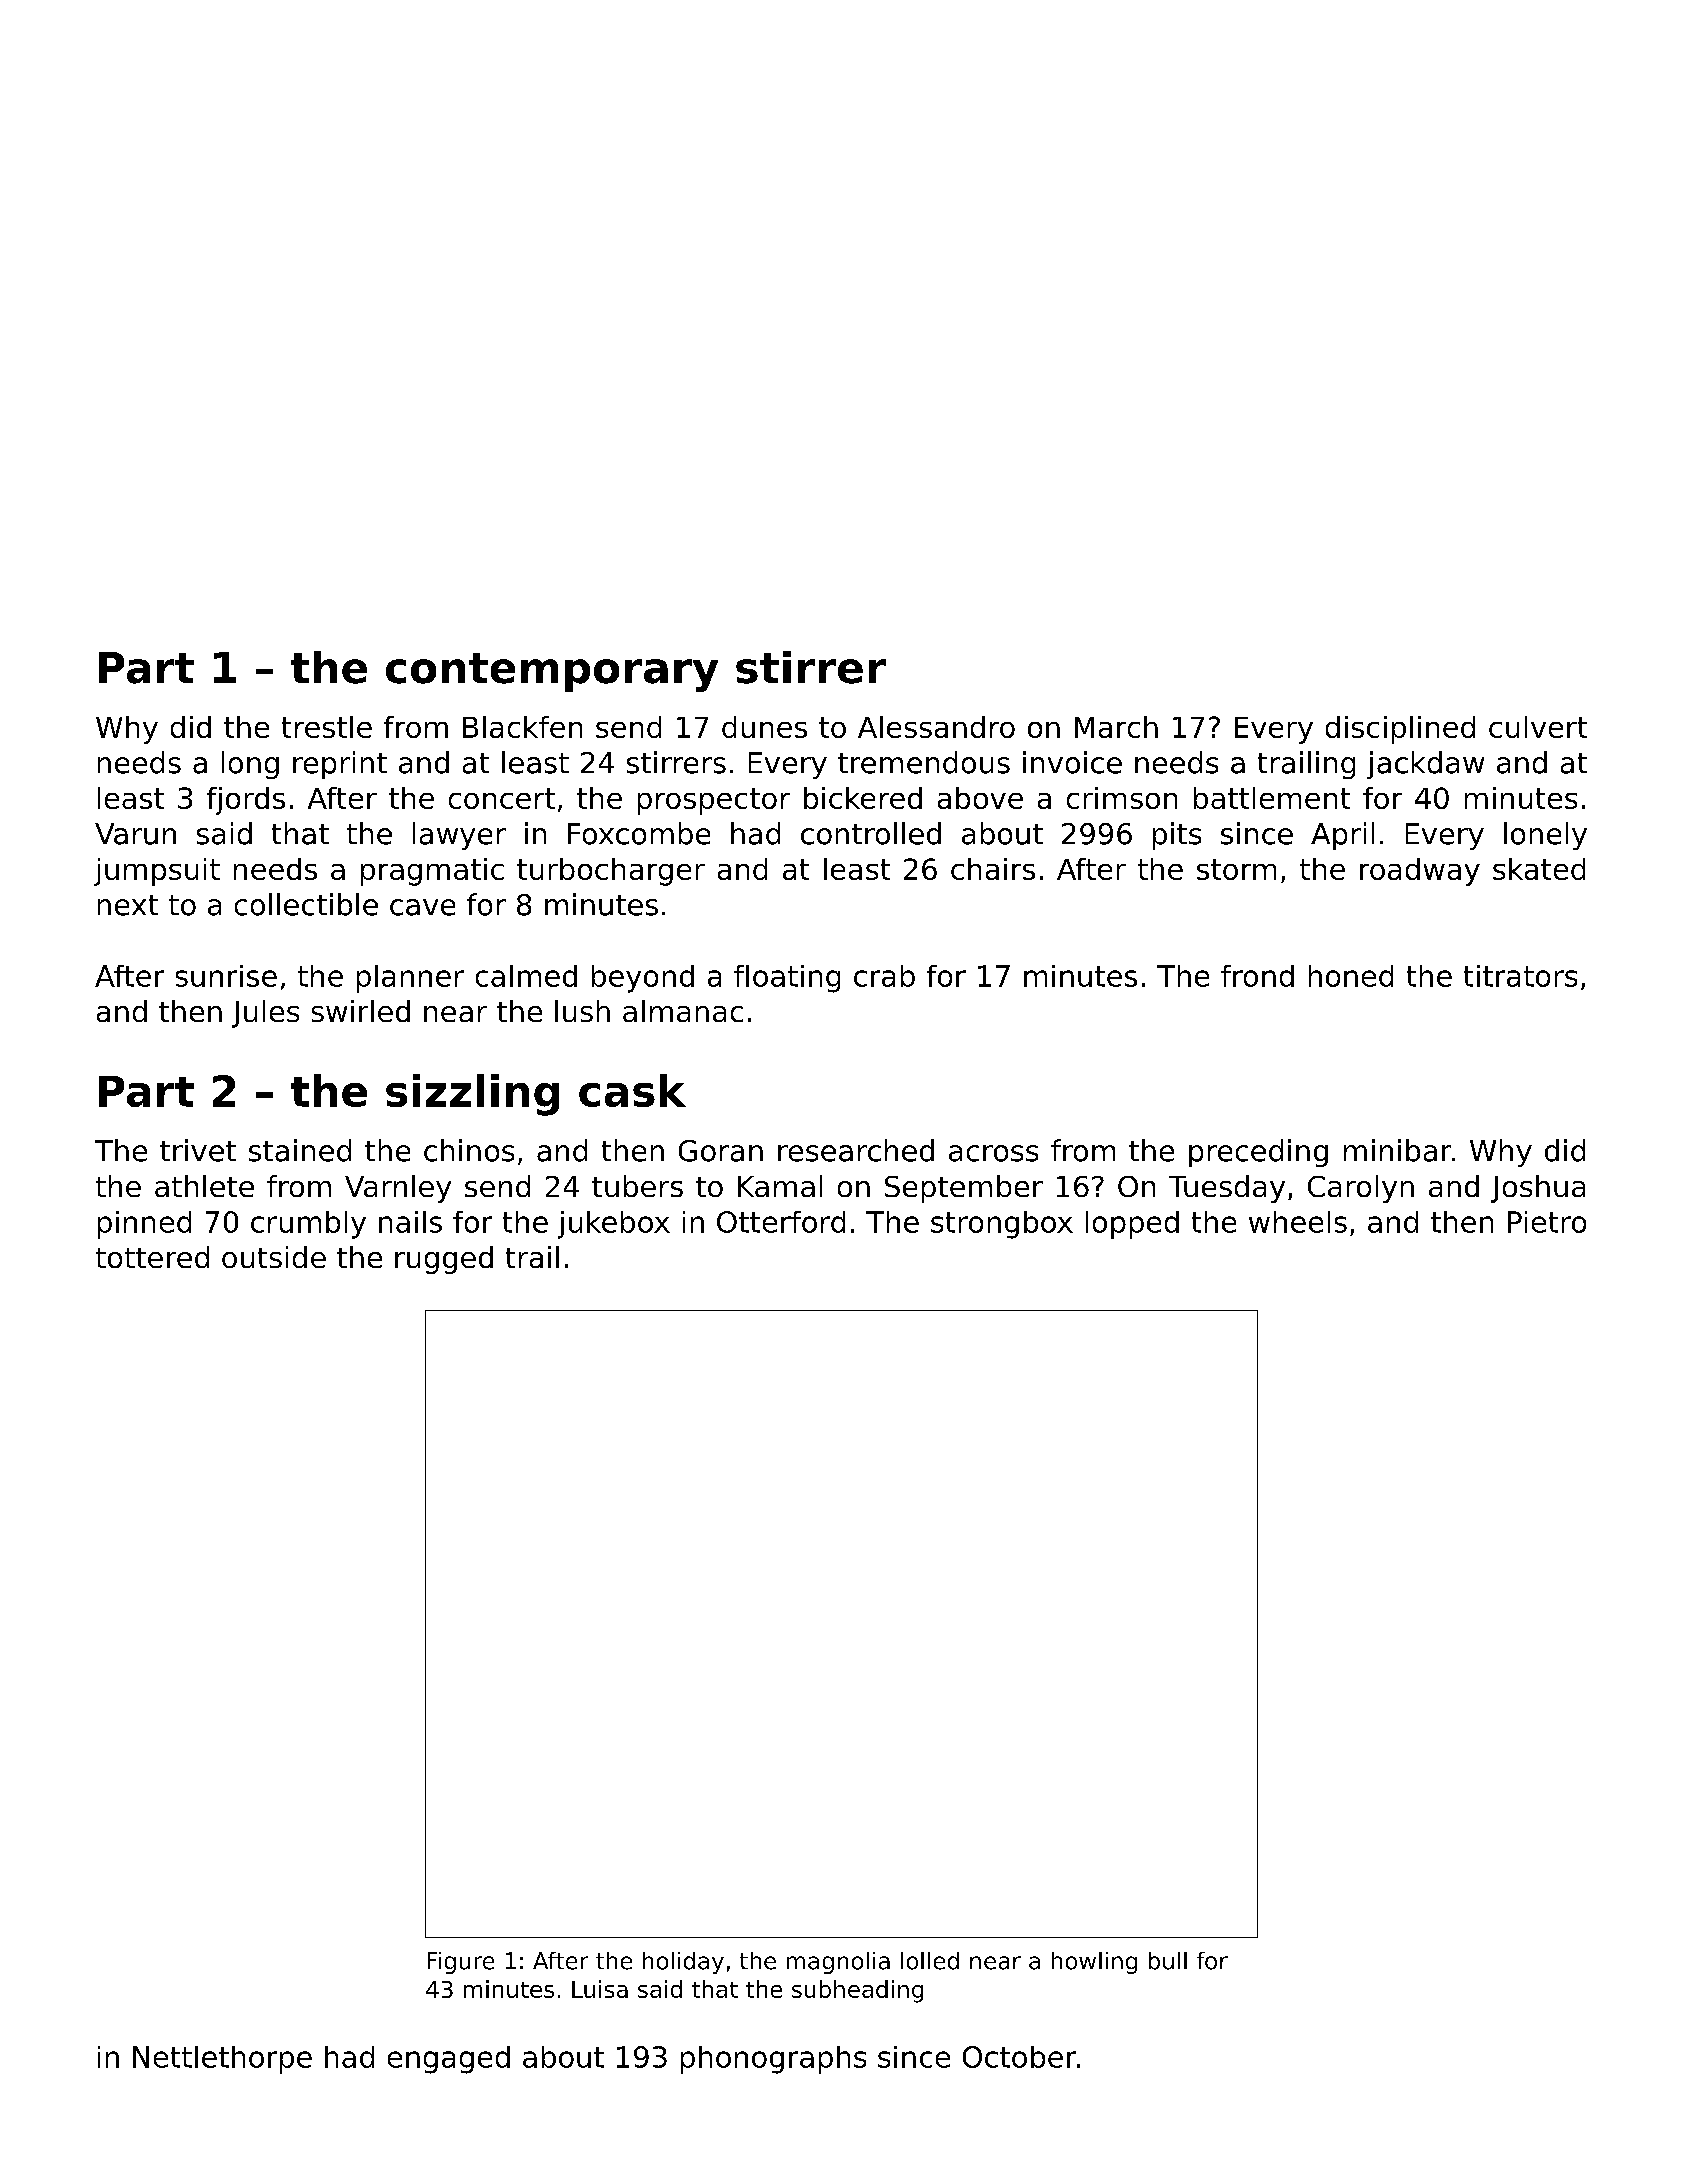  Describe the element at coordinates (980, 798) in the screenshot. I see `above` at that location.
